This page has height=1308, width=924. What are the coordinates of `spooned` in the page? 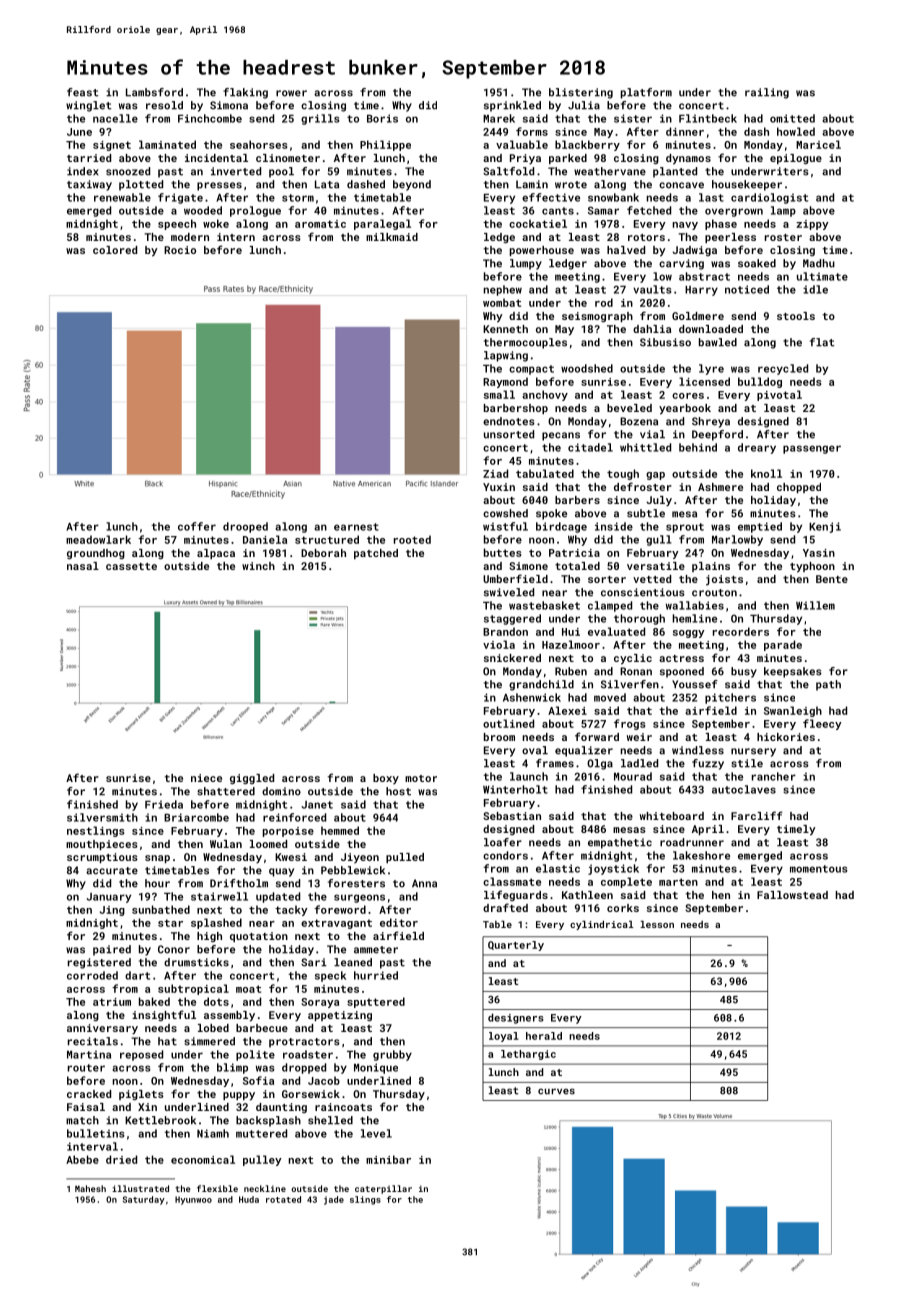 It's located at (682, 672).
